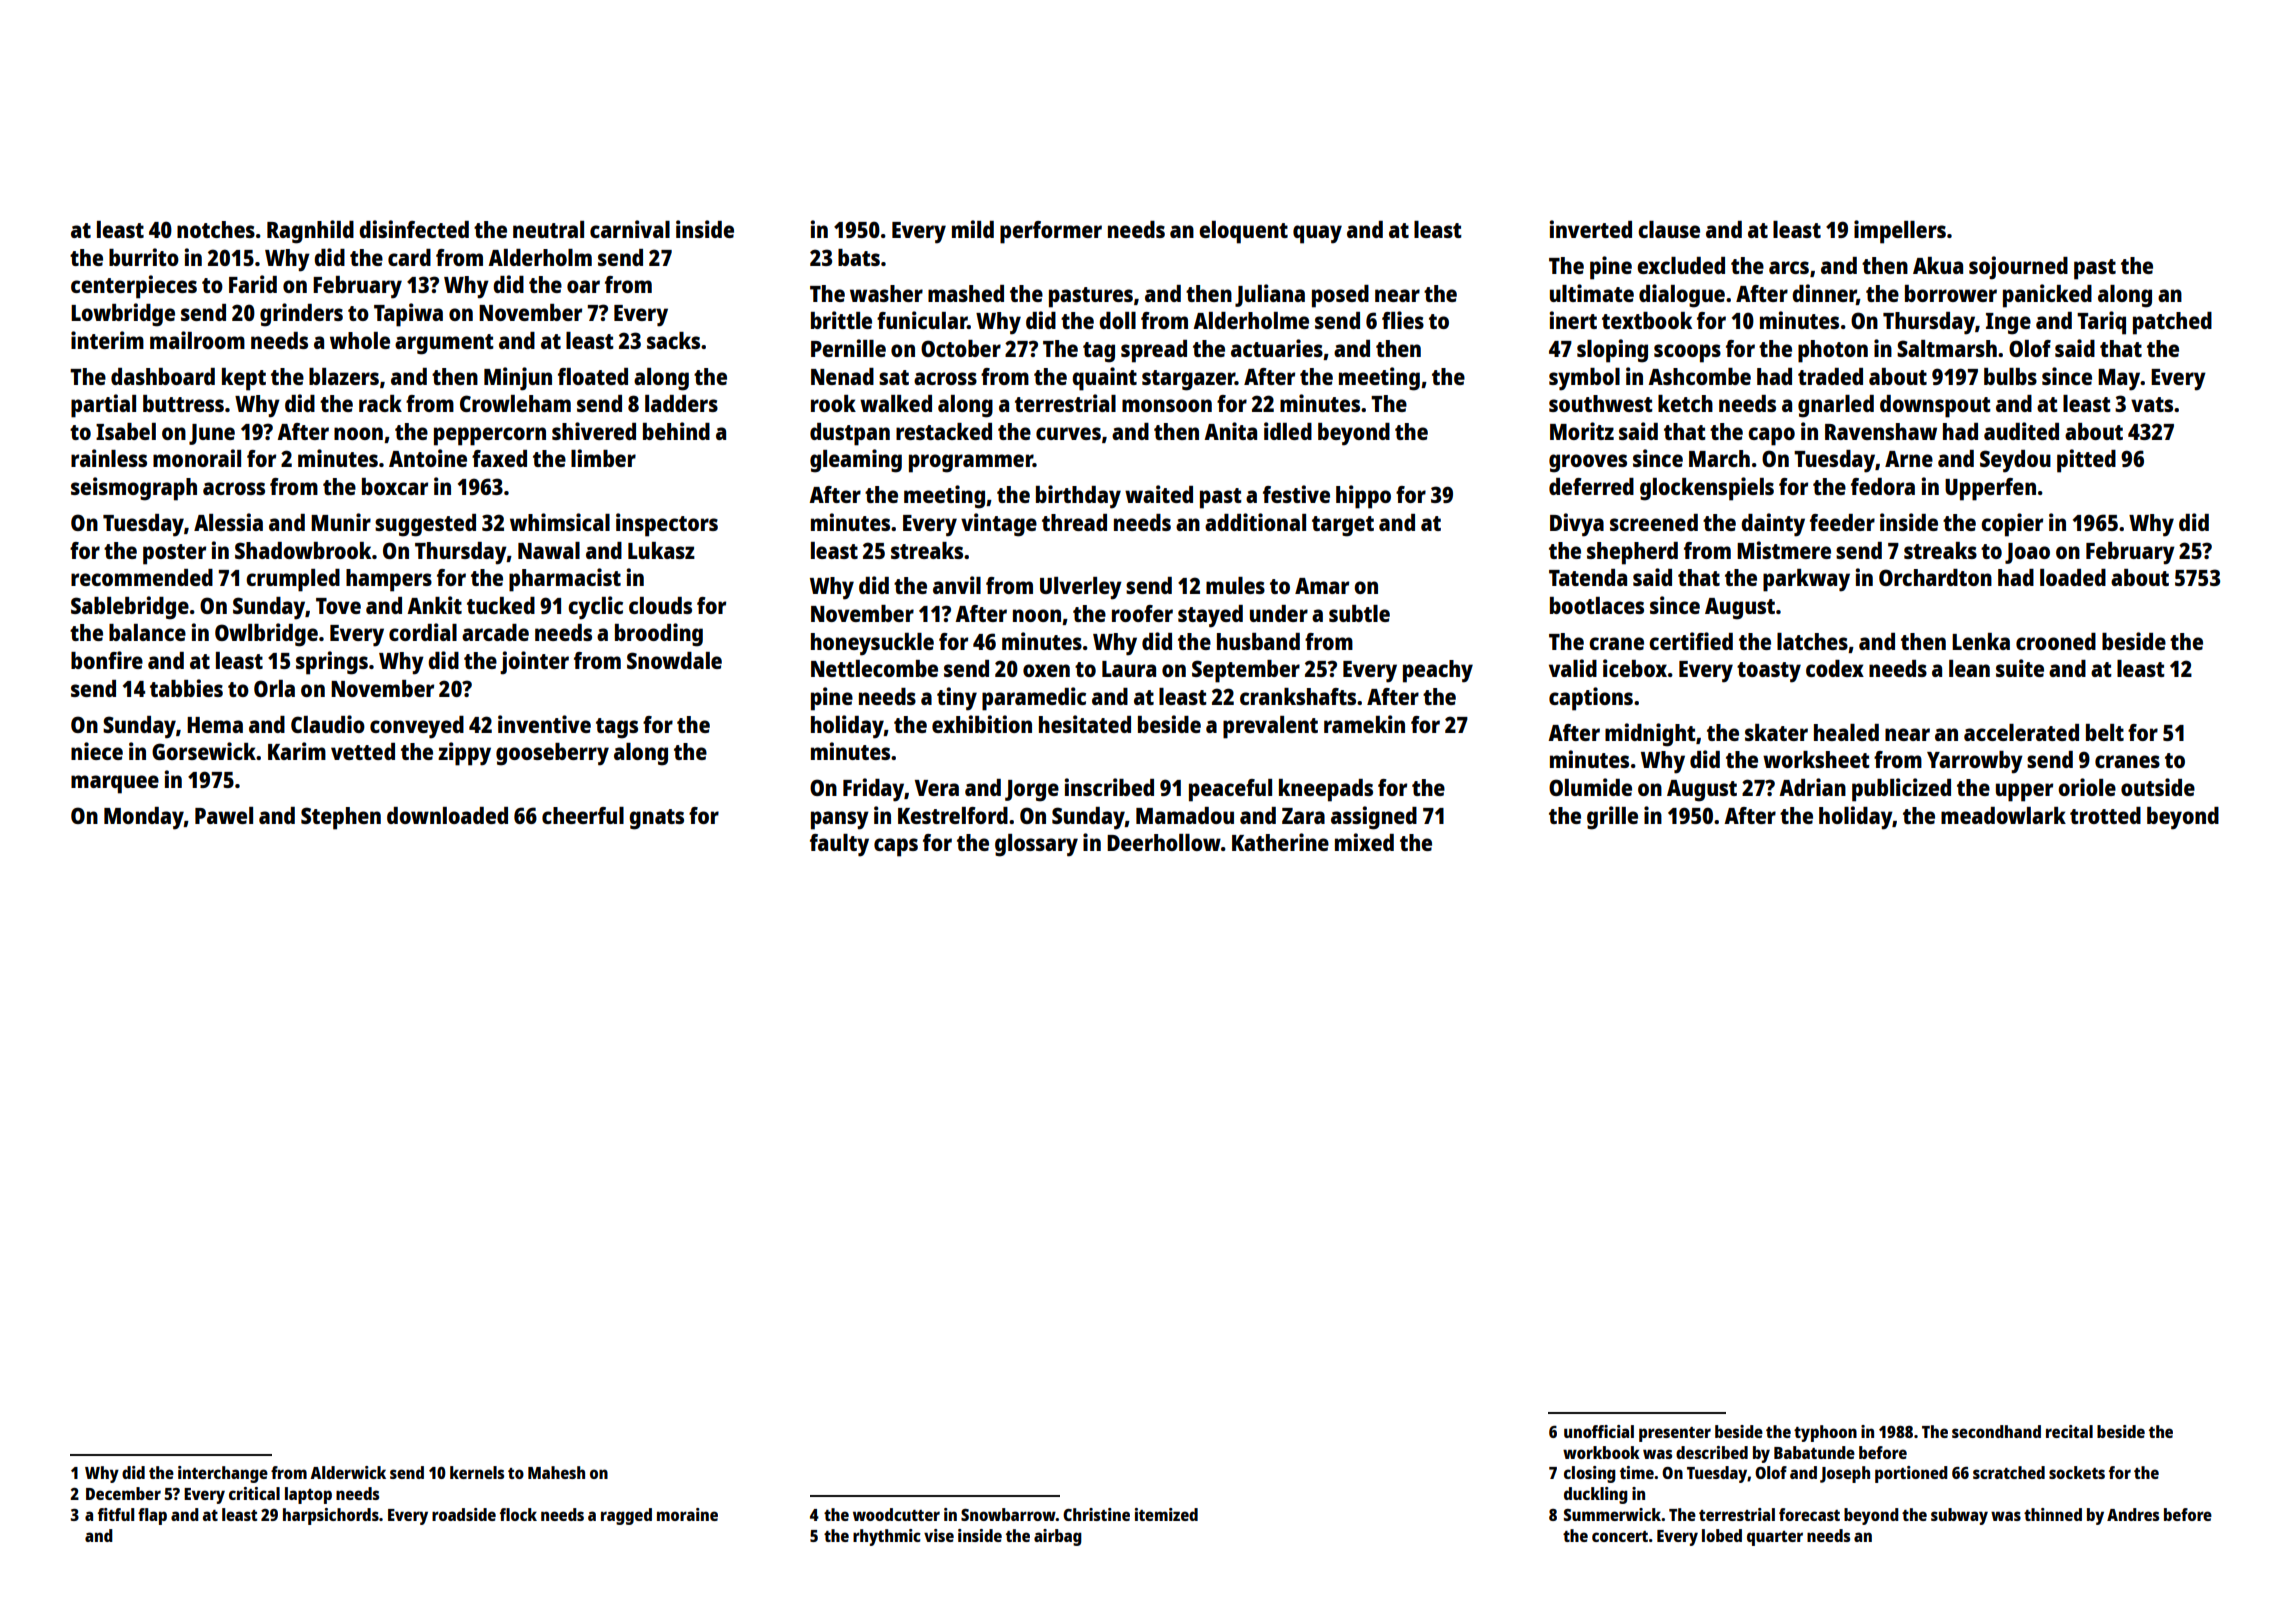  Describe the element at coordinates (464, 1514) in the screenshot. I see `roadside` at that location.
